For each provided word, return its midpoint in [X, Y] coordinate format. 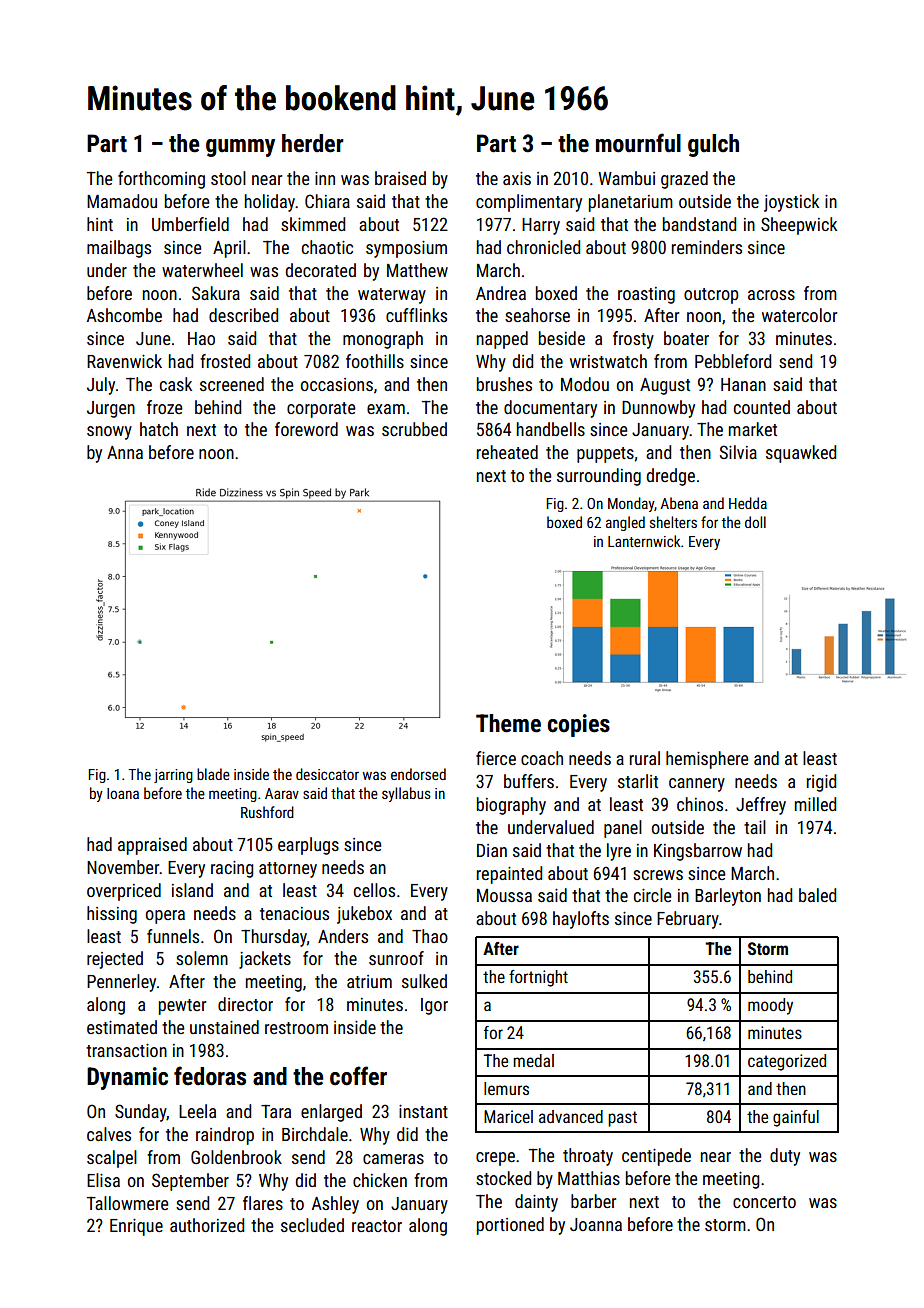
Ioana [123, 793]
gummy [240, 148]
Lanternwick [644, 541]
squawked [801, 454]
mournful [638, 143]
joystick [791, 203]
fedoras [210, 1076]
